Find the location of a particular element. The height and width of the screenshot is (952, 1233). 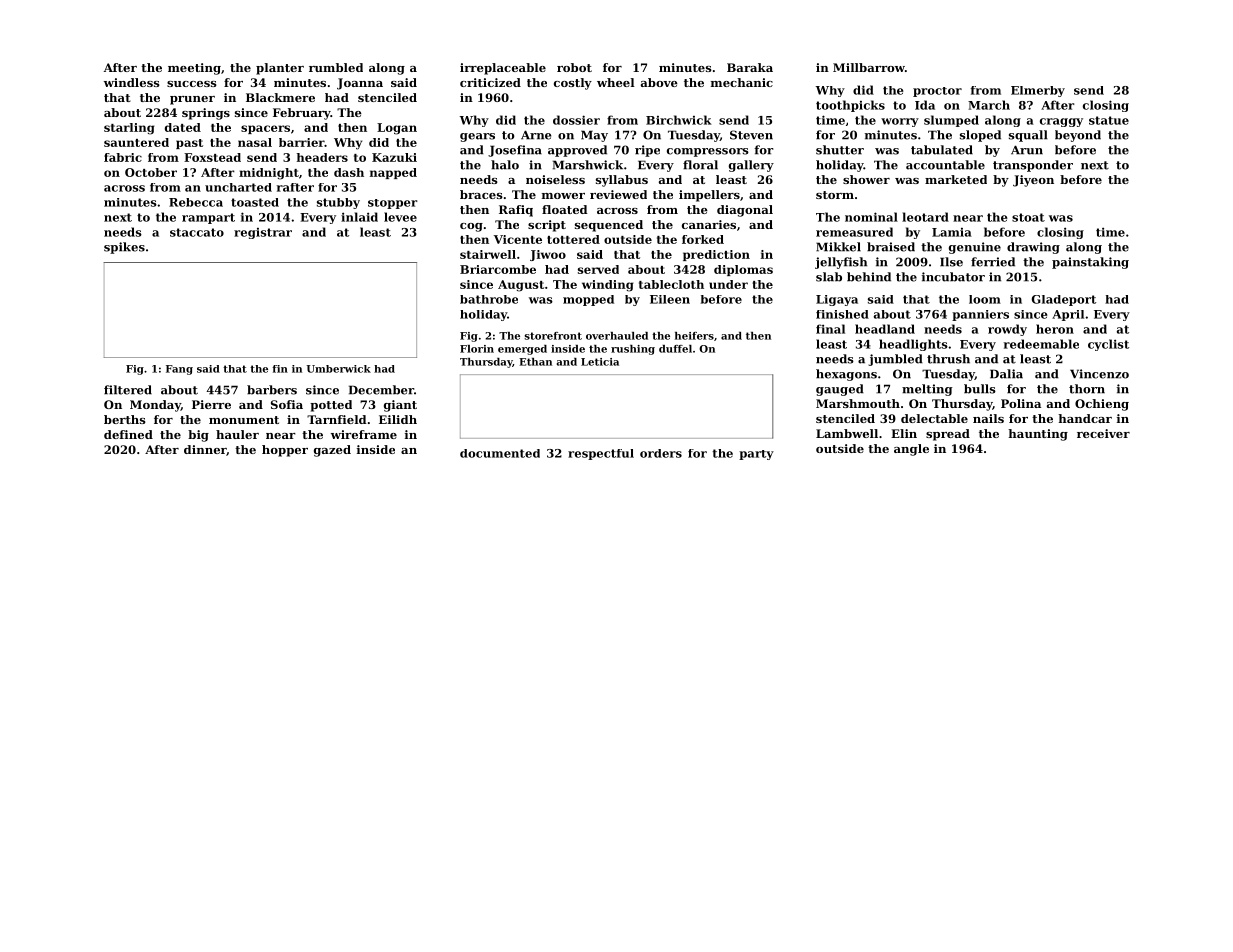

dinner is located at coordinates (205, 449).
